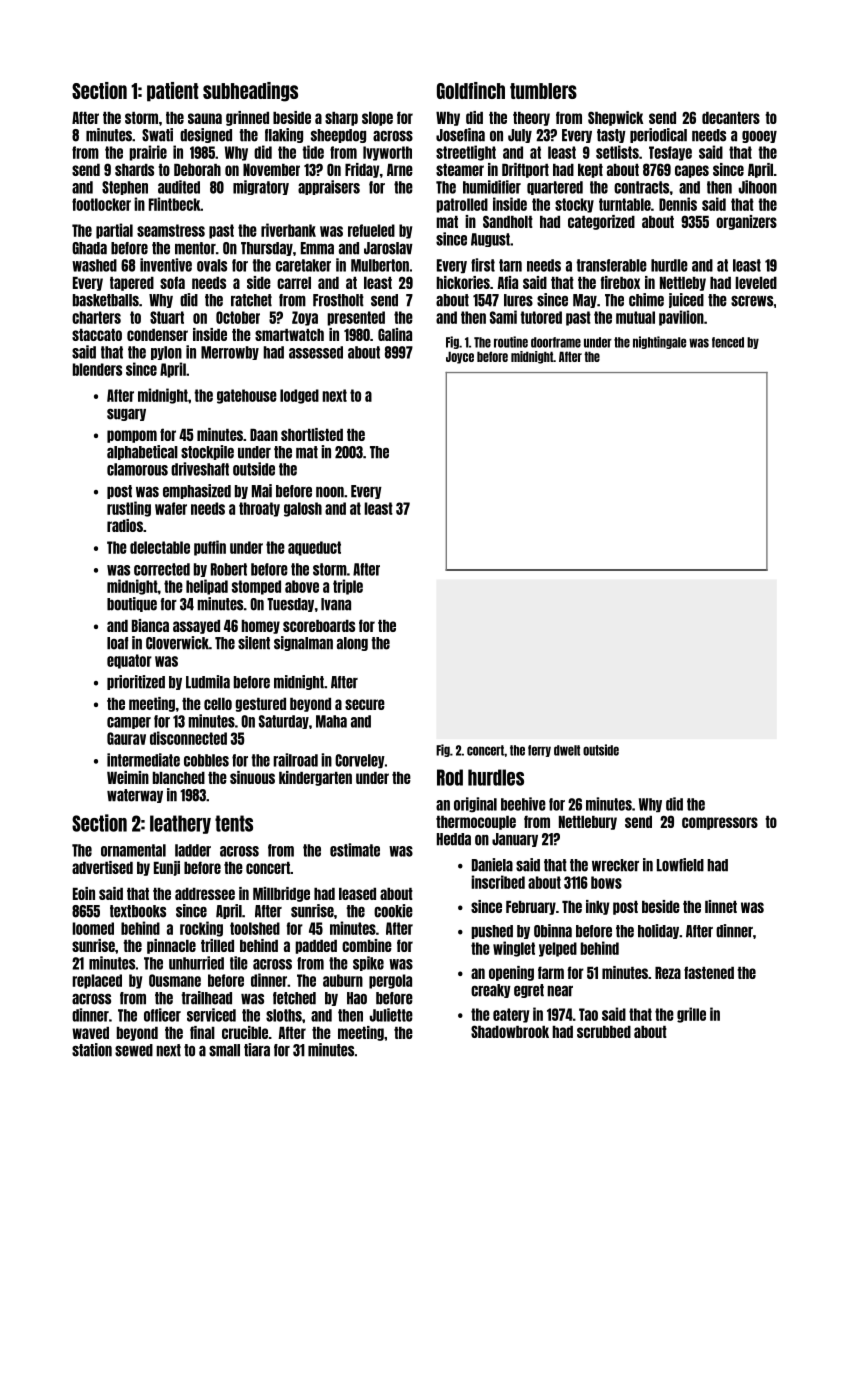  What do you see at coordinates (659, 342) in the document?
I see `nightingale` at bounding box center [659, 342].
